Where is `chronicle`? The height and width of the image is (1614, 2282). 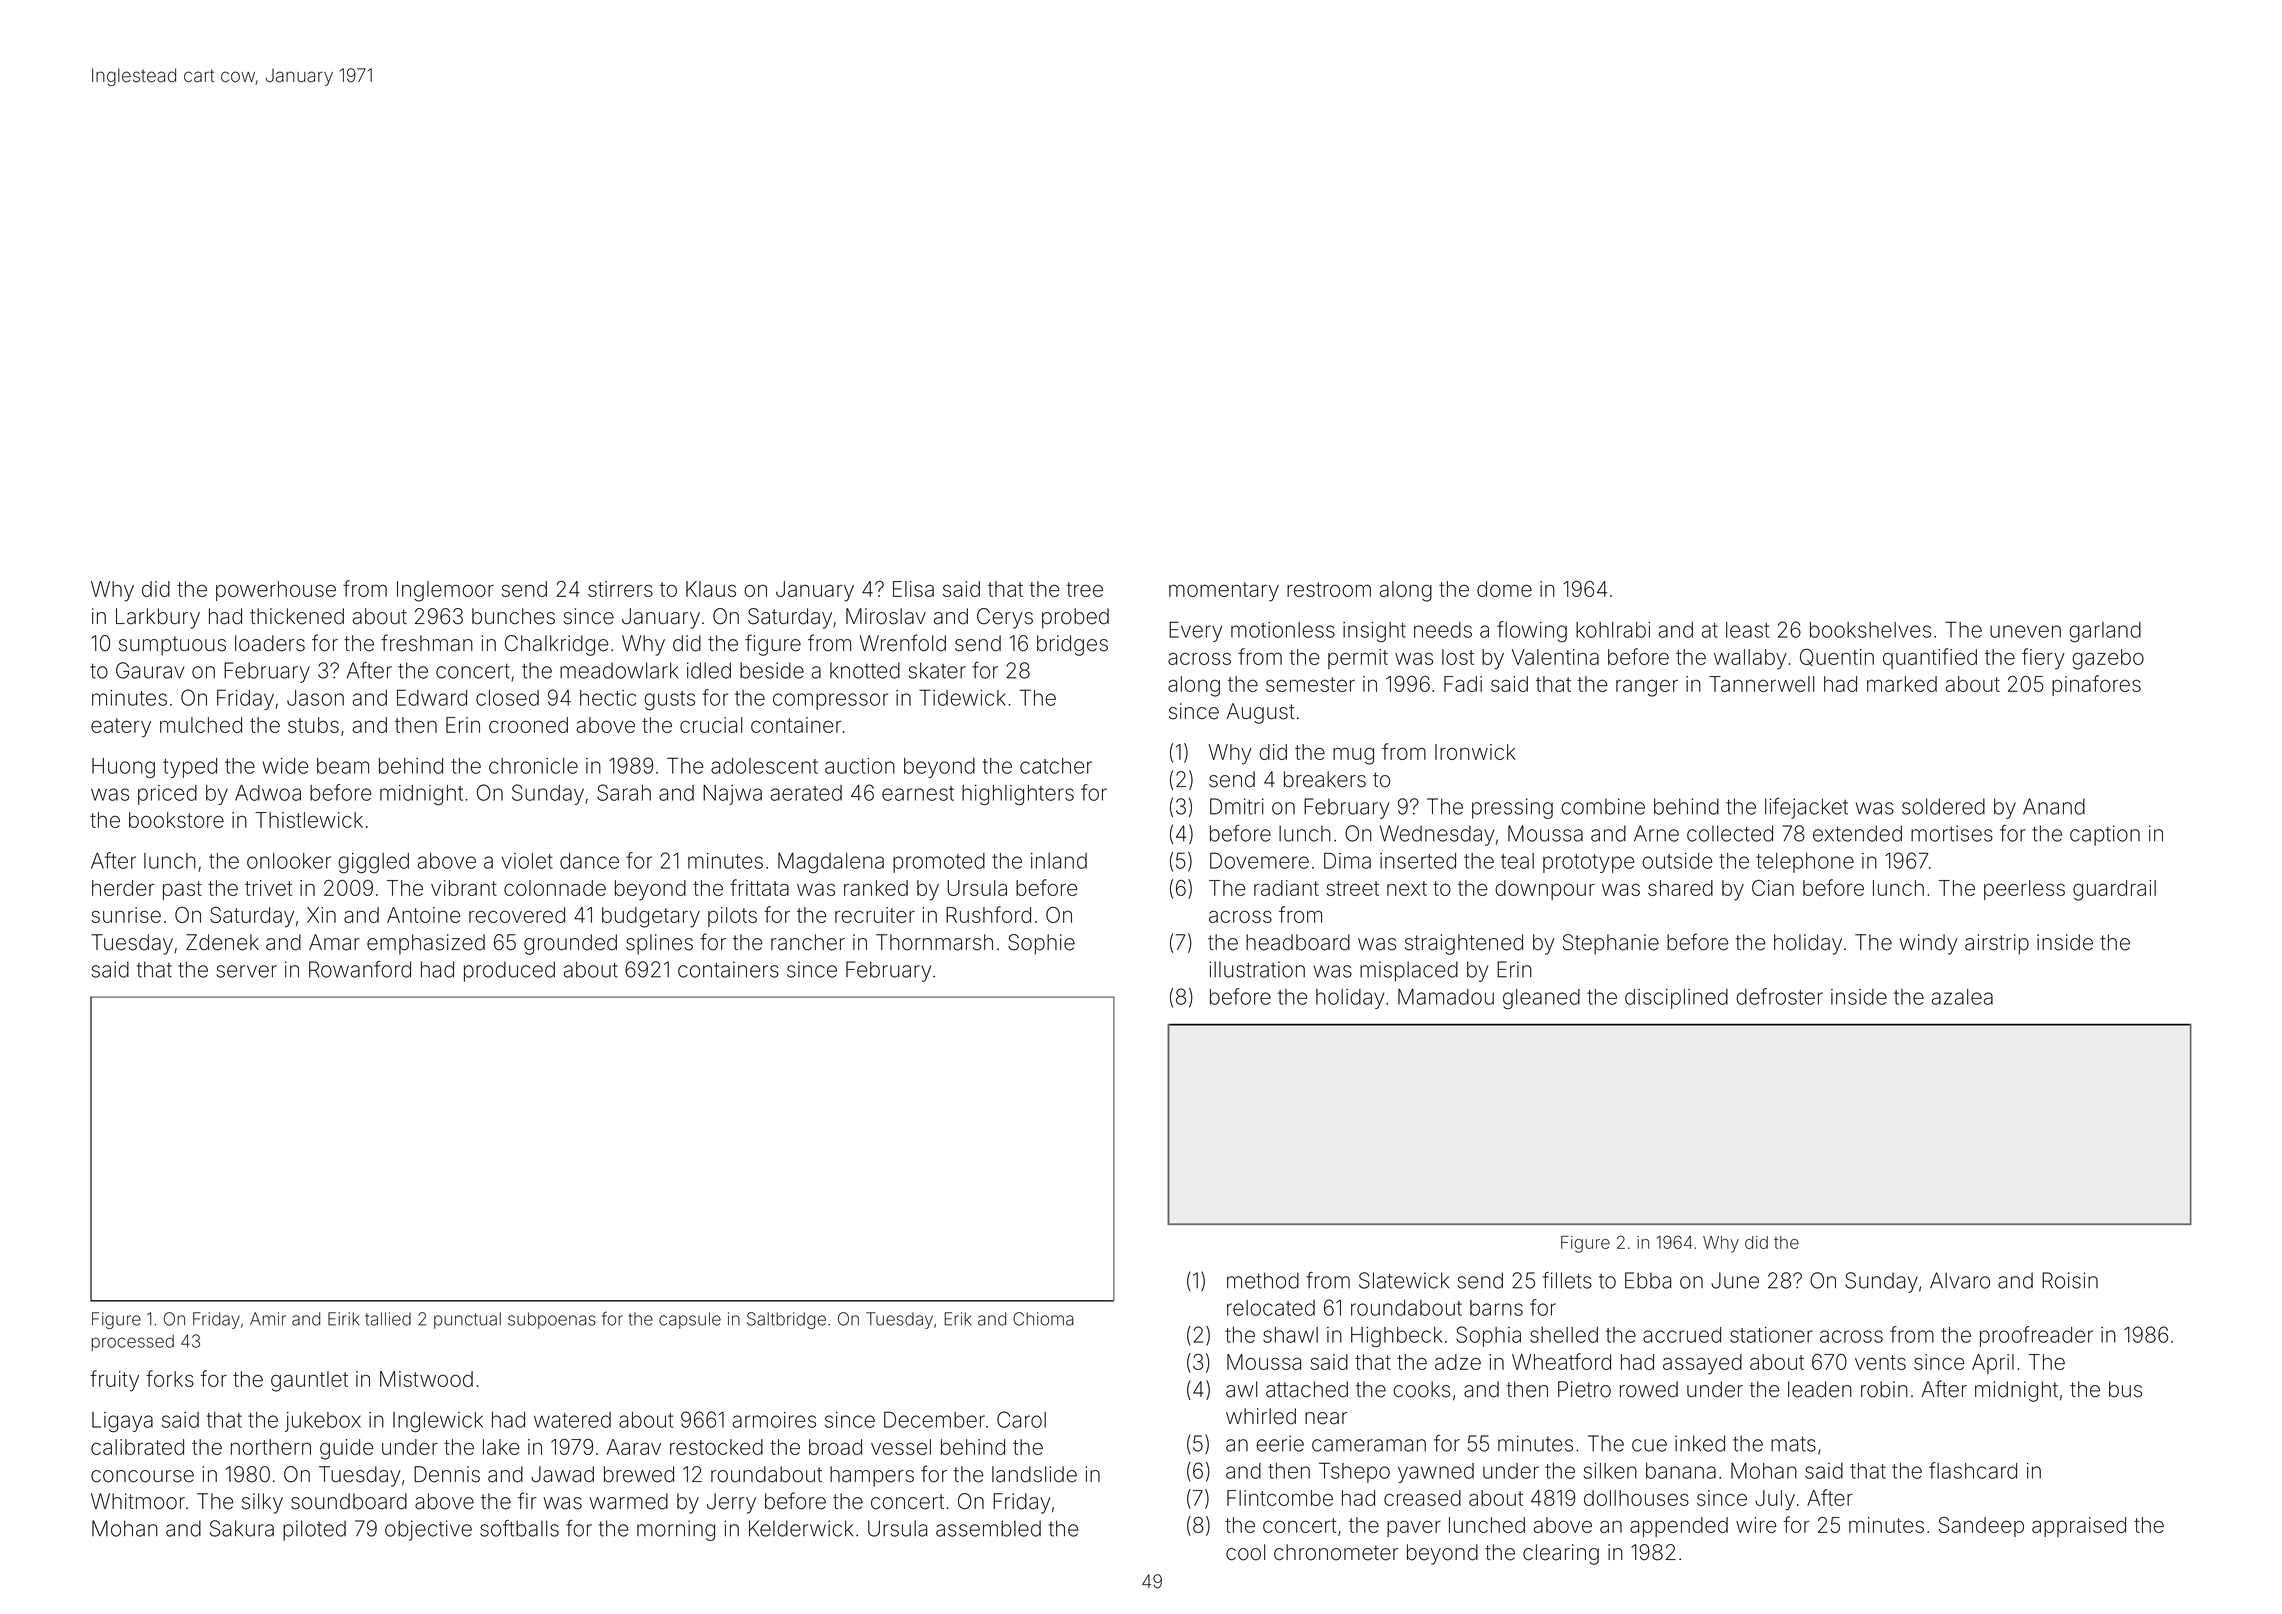
chronicle is located at coordinates (533, 766).
